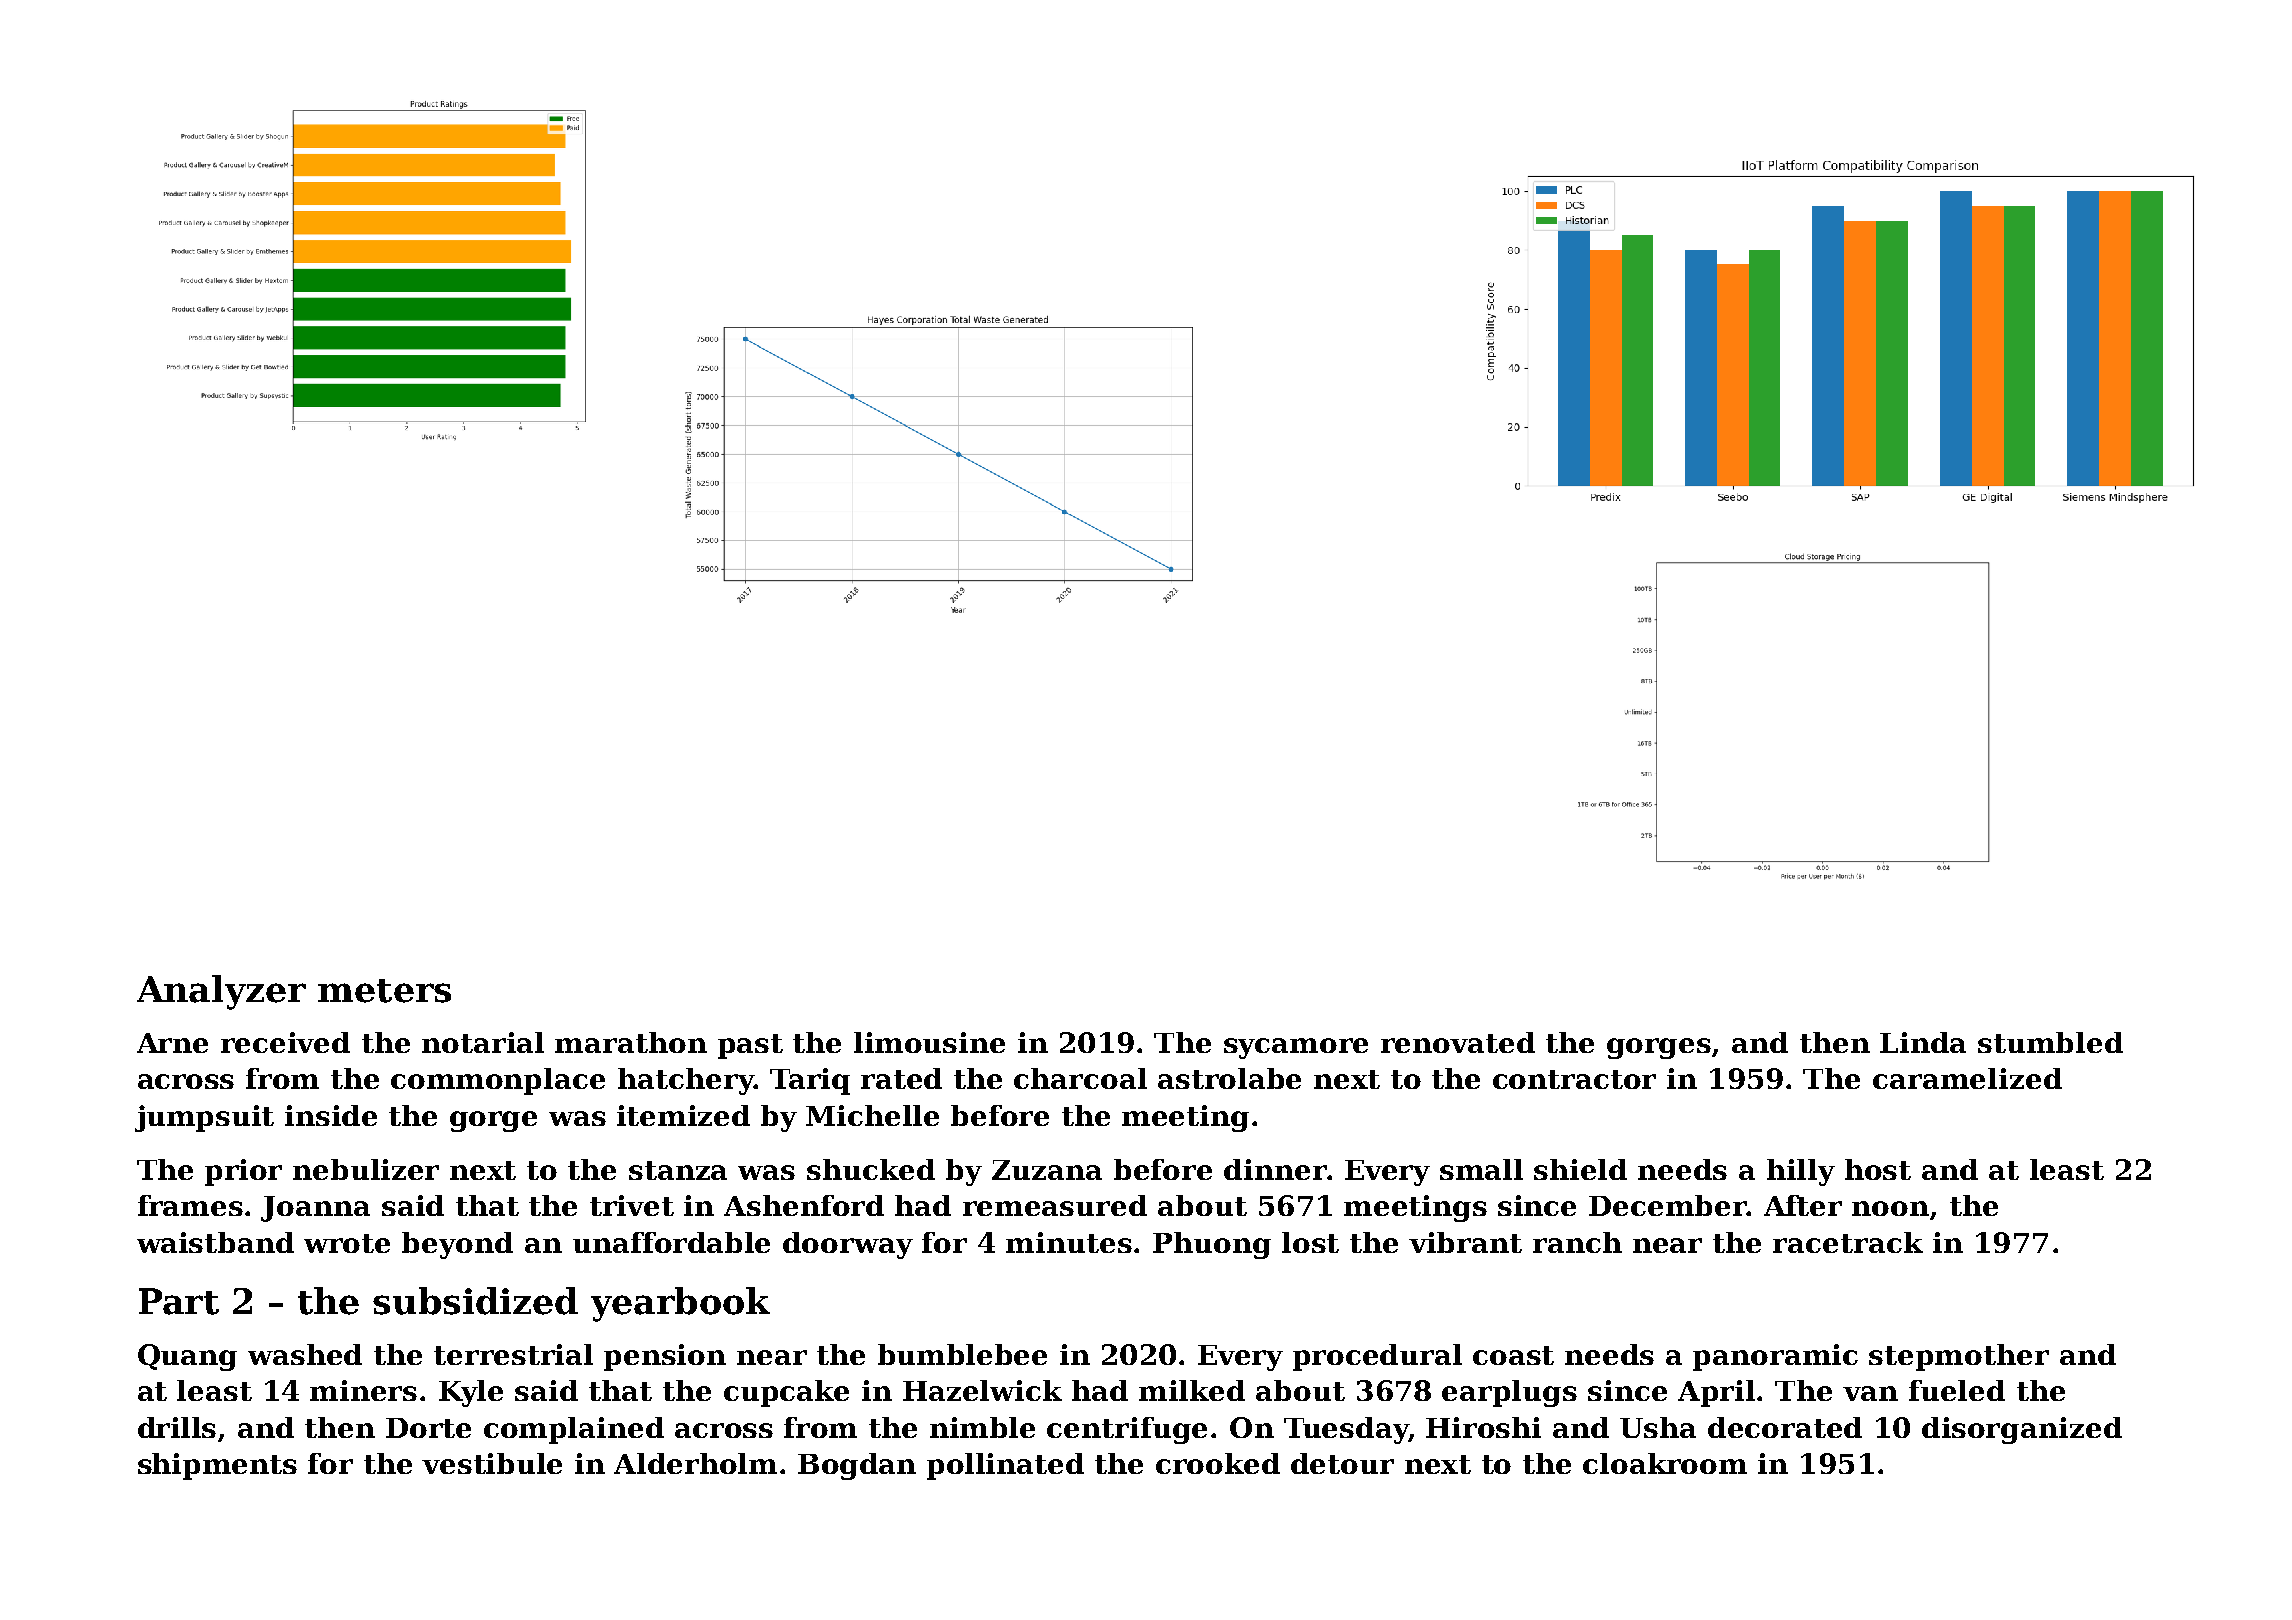 This page has height=1620, width=2292. What do you see at coordinates (1458, 1042) in the page?
I see `renovated` at bounding box center [1458, 1042].
